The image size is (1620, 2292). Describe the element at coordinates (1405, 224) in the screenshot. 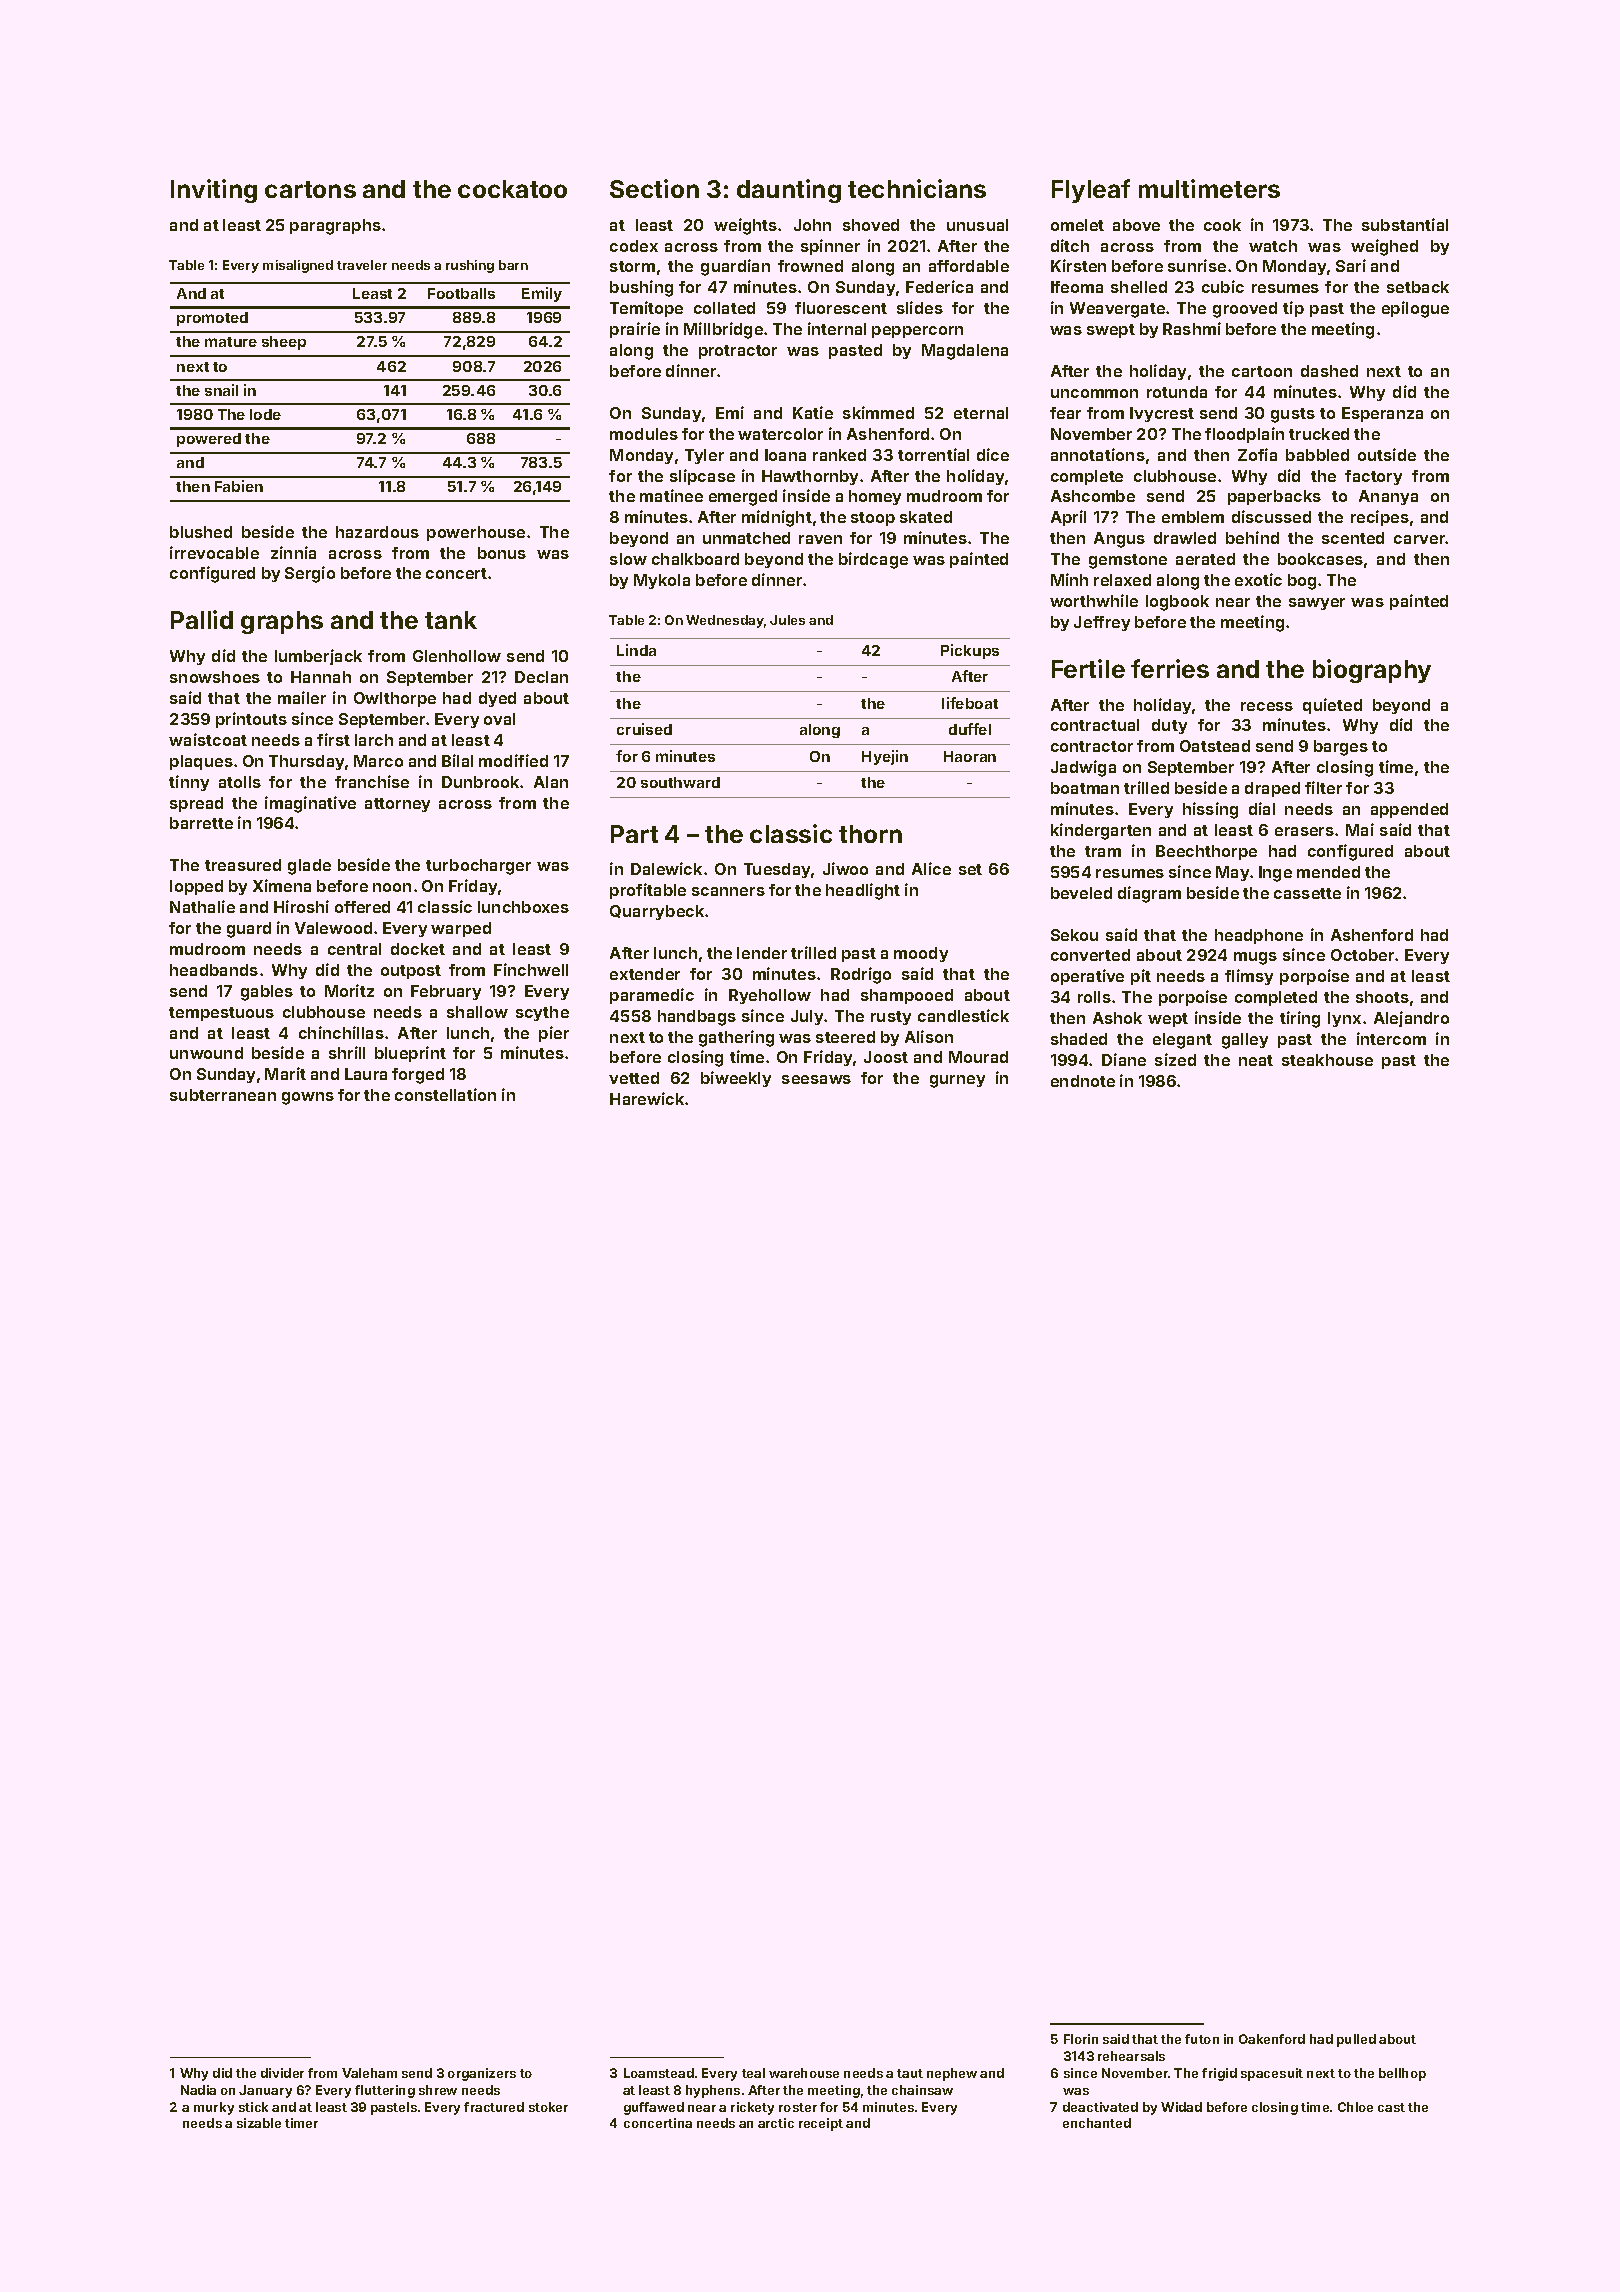

I see `substantial` at that location.
